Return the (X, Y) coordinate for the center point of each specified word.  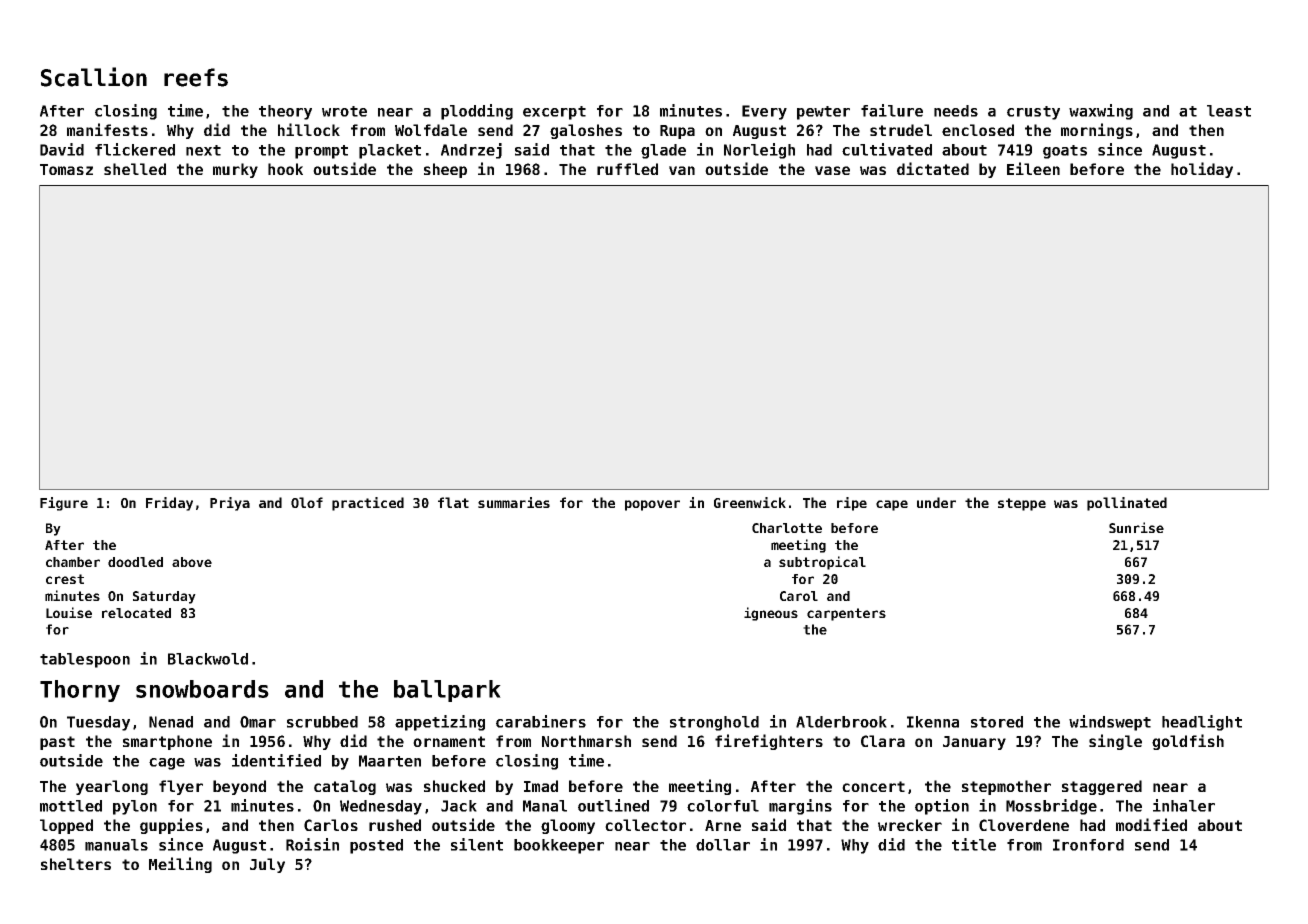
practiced (368, 504)
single (1115, 742)
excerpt (554, 113)
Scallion (94, 77)
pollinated (1127, 504)
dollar (723, 845)
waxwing (1101, 112)
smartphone (167, 742)
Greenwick (750, 502)
